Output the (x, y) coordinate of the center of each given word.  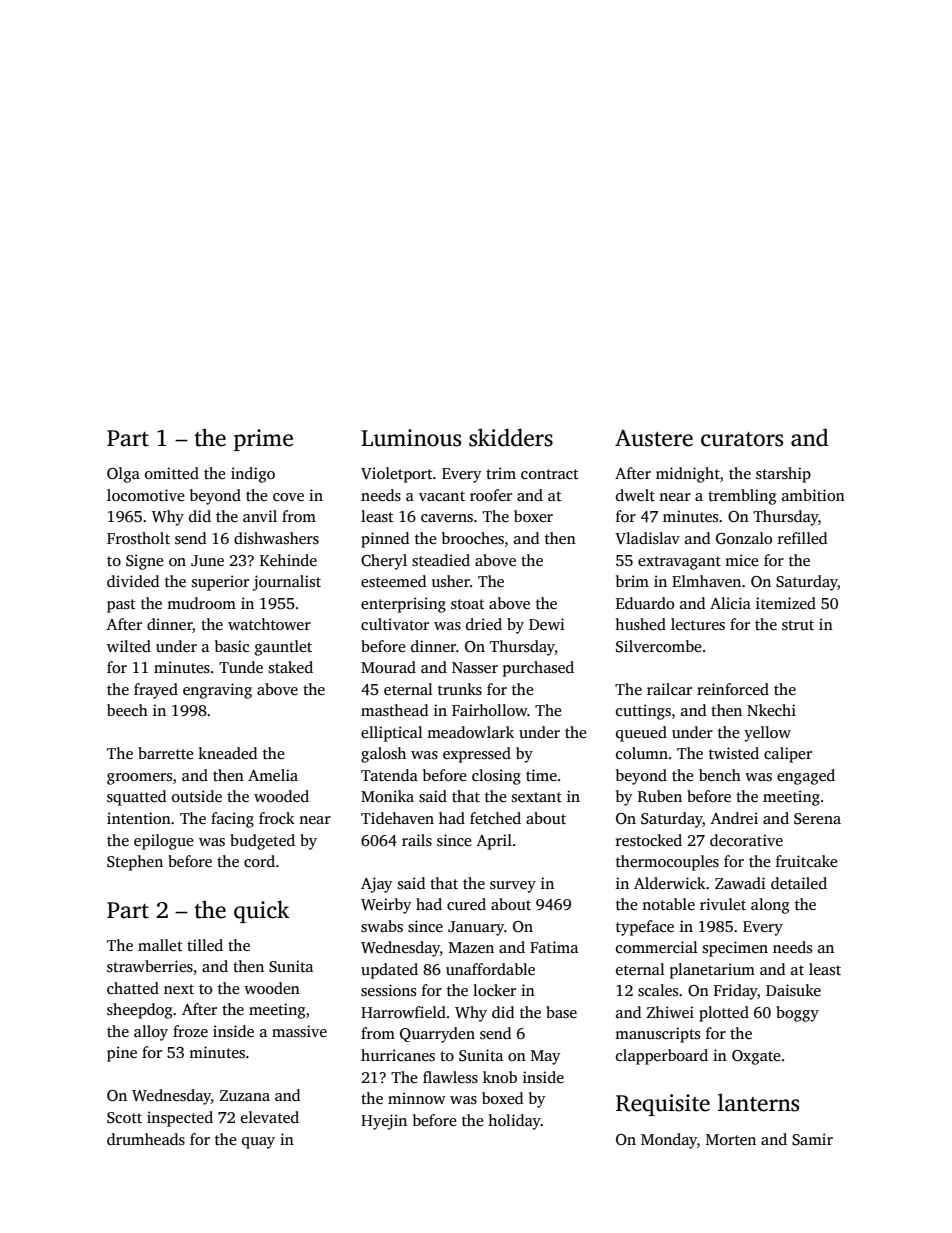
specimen (735, 949)
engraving (217, 691)
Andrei (734, 818)
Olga (123, 475)
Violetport (397, 475)
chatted (133, 988)
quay (258, 1143)
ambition (813, 495)
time (541, 775)
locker (494, 990)
